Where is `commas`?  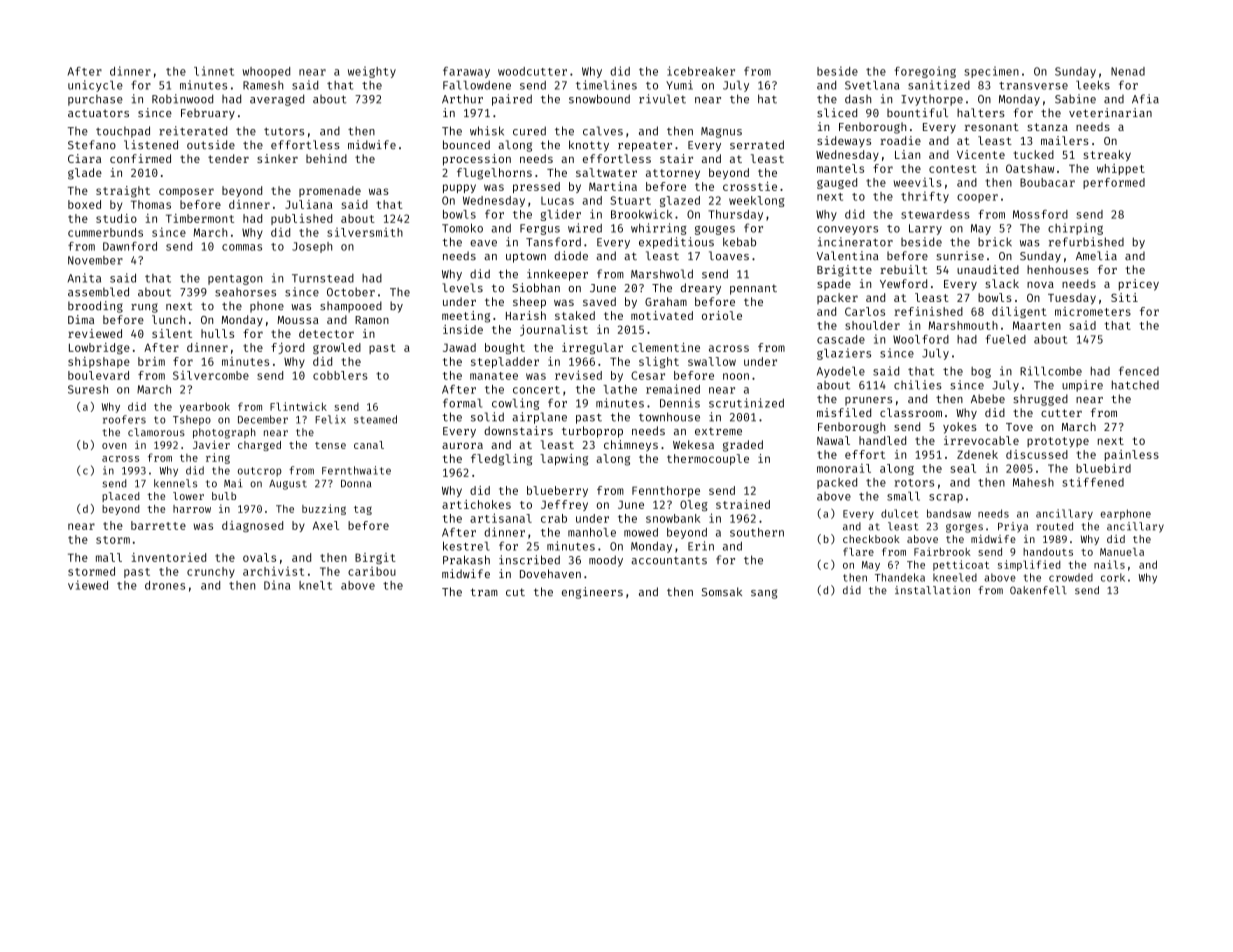
commas is located at coordinates (242, 247).
